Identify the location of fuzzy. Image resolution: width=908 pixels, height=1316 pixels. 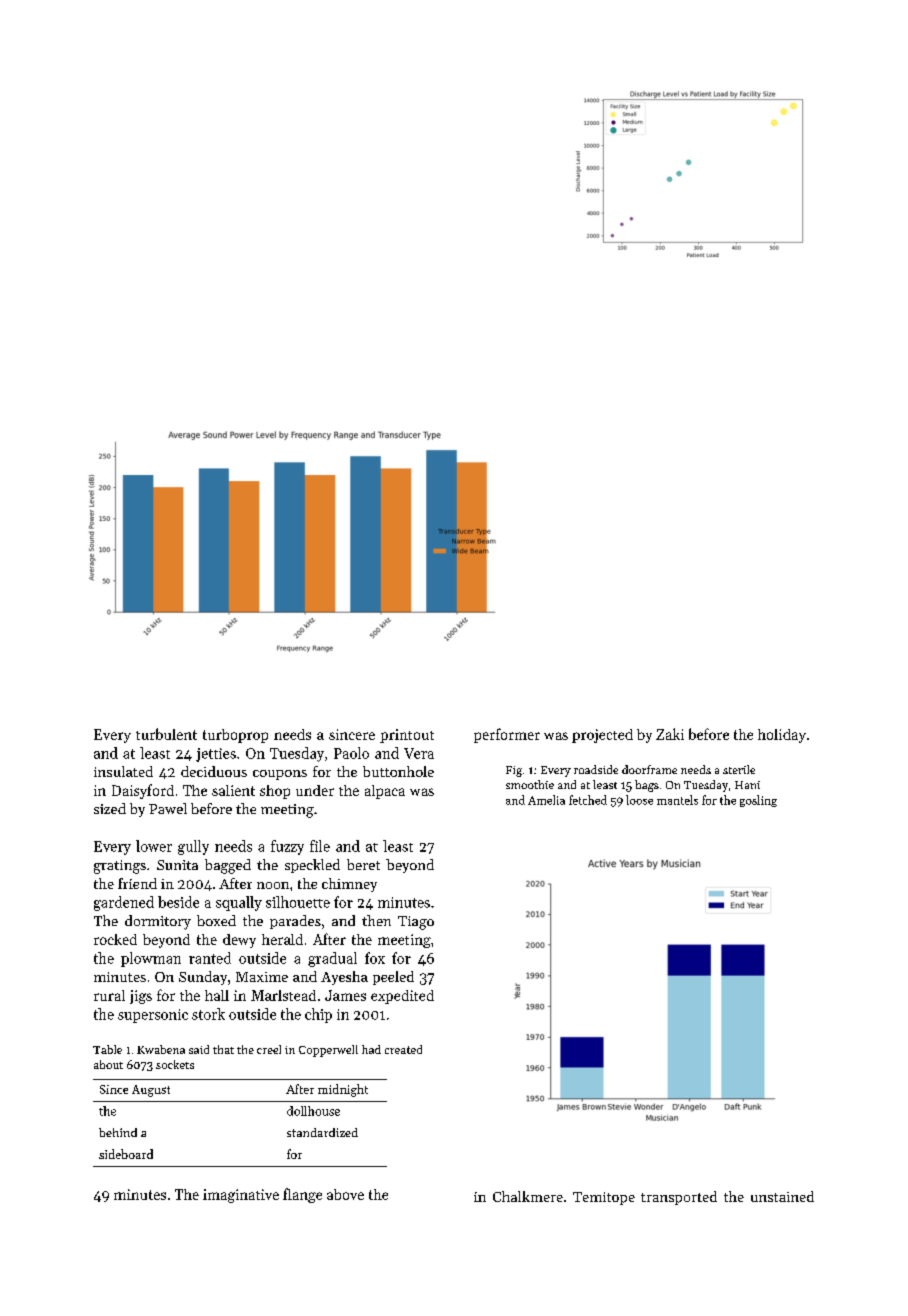
(287, 847).
